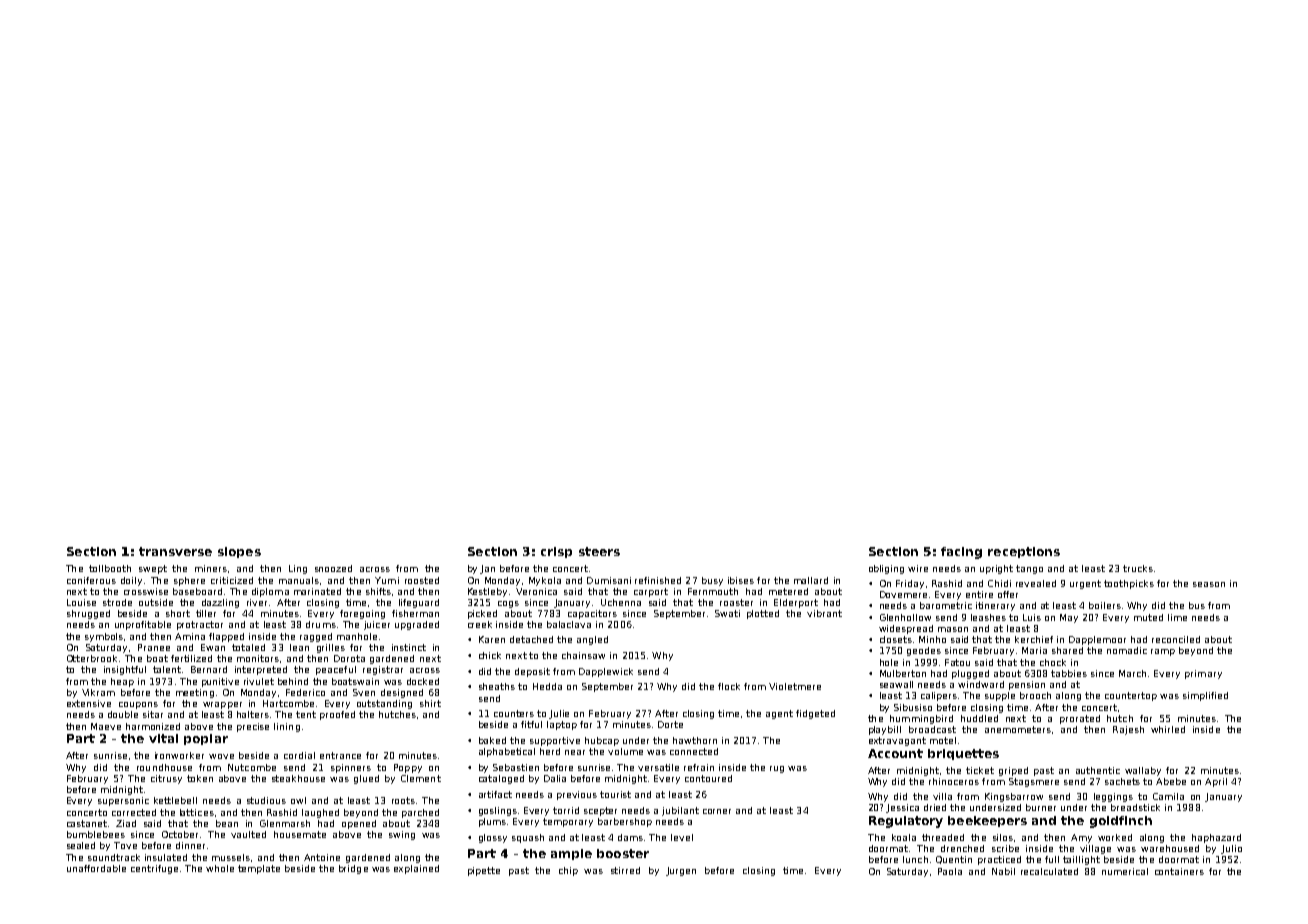 This screenshot has width=1308, height=924. Describe the element at coordinates (1138, 568) in the screenshot. I see `trucks` at that location.
